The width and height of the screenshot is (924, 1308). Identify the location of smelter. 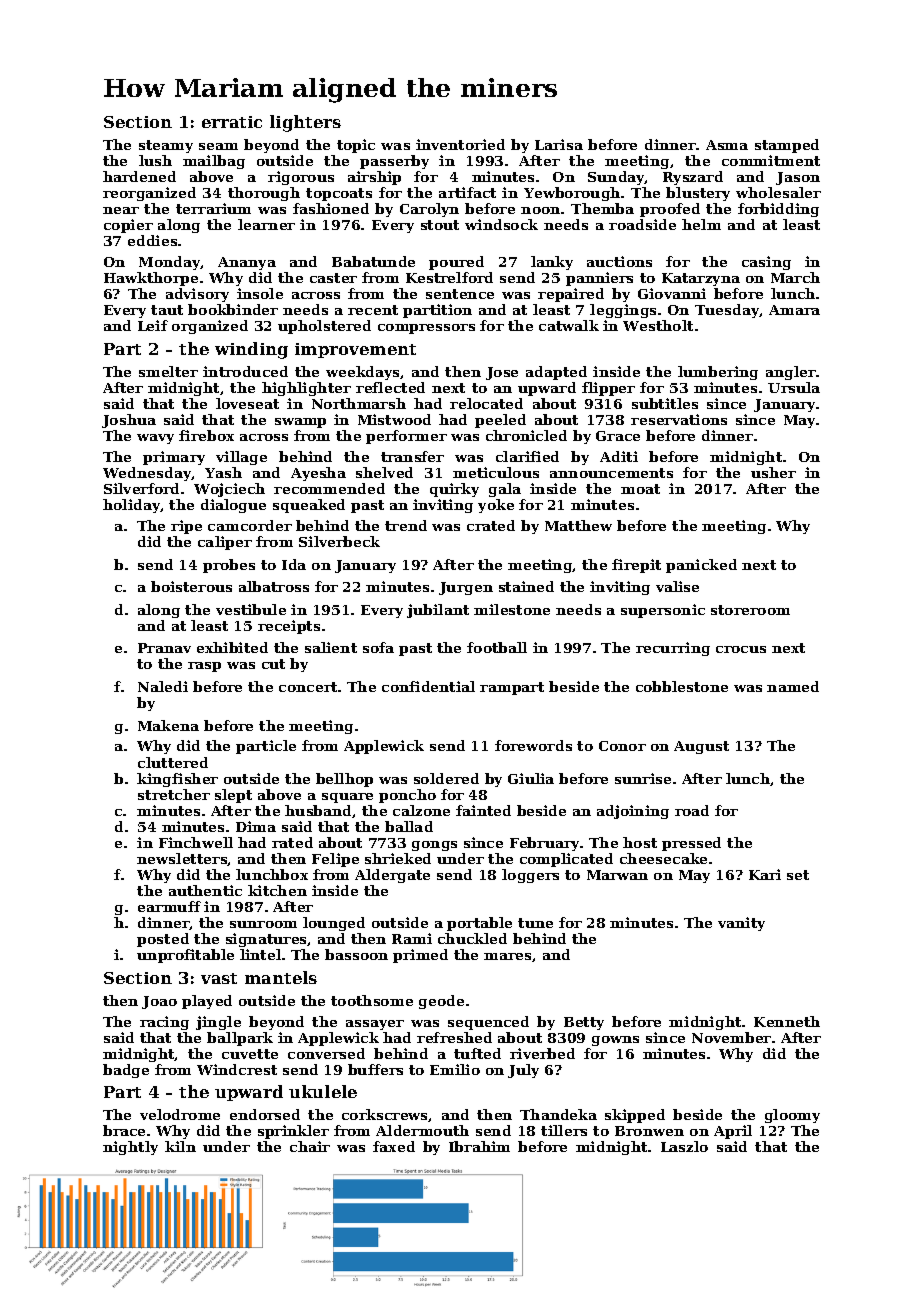
(168, 371).
